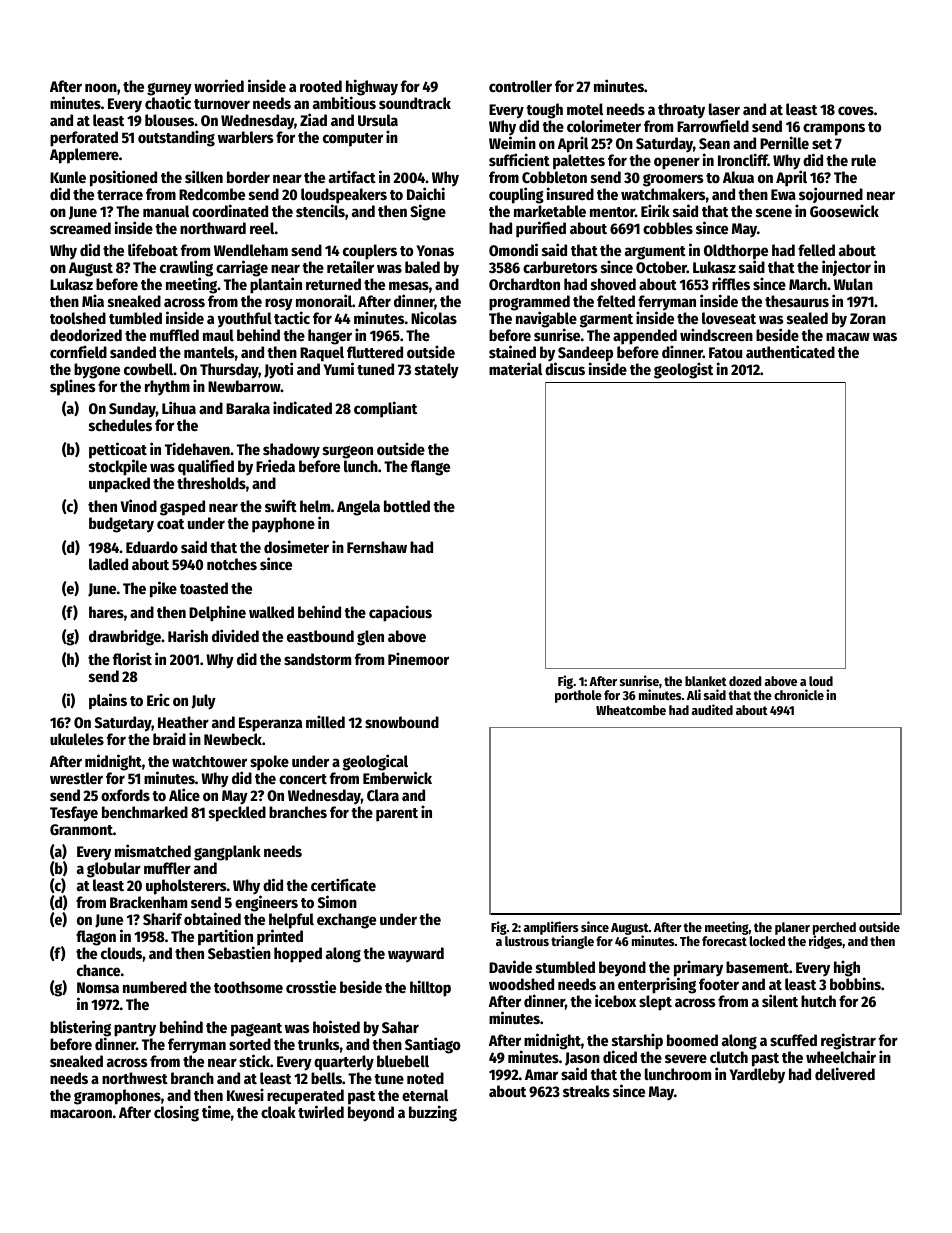  What do you see at coordinates (204, 176) in the image?
I see `silken` at bounding box center [204, 176].
